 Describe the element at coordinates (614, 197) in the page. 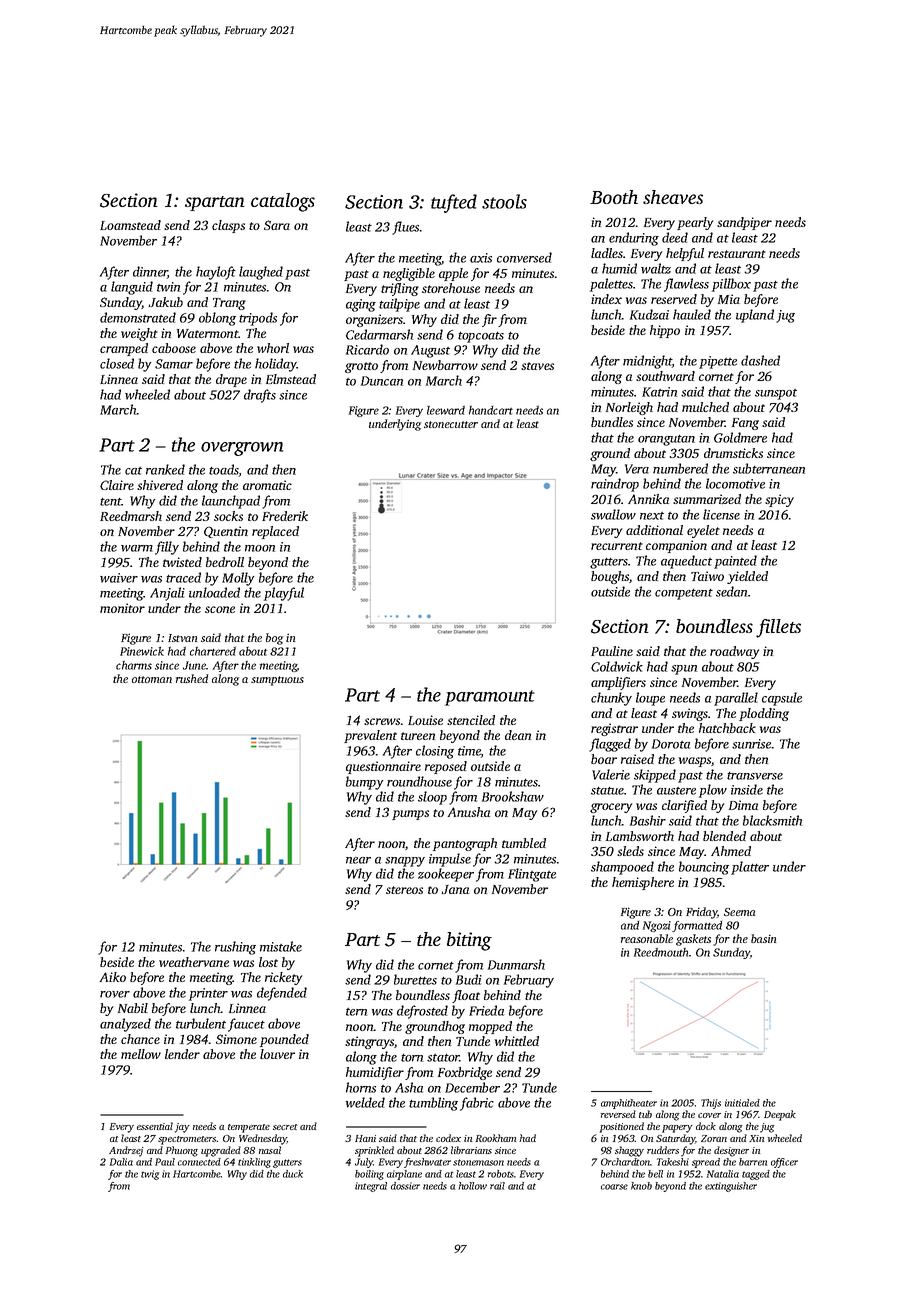

I see `Booth` at that location.
